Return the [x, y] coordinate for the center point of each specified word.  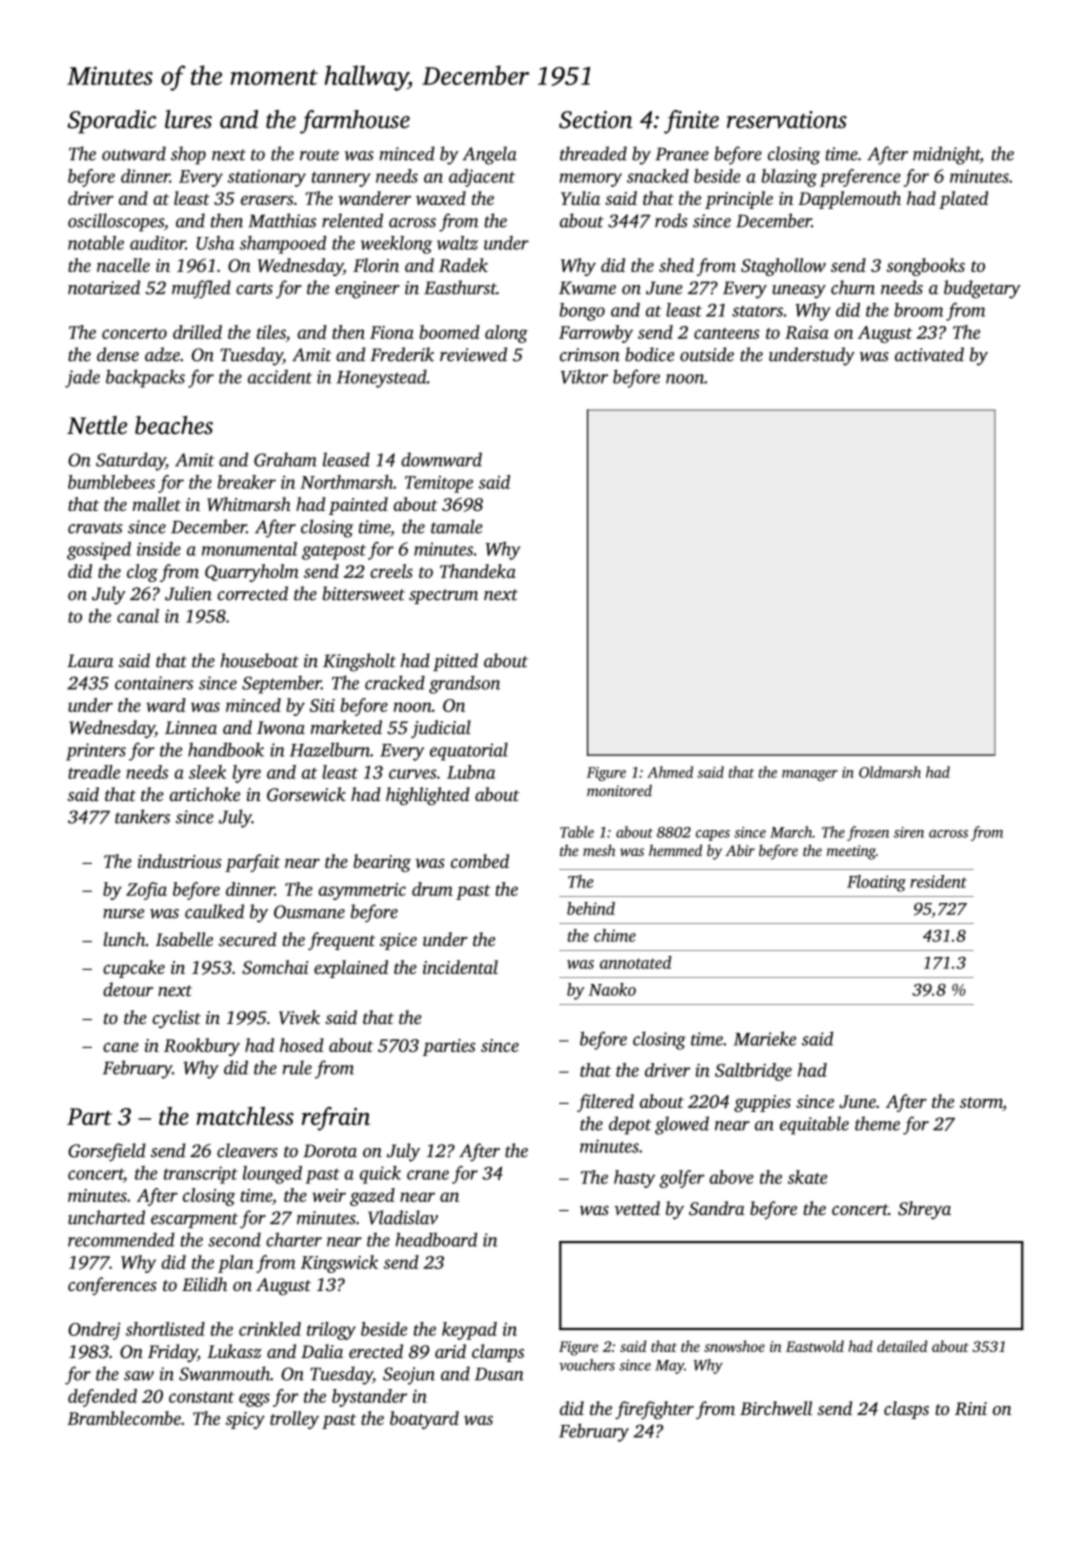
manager [810, 775]
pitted [455, 662]
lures [188, 119]
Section [595, 120]
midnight [946, 155]
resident [938, 881]
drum [432, 889]
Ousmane [309, 912]
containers [154, 683]
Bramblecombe [124, 1418]
